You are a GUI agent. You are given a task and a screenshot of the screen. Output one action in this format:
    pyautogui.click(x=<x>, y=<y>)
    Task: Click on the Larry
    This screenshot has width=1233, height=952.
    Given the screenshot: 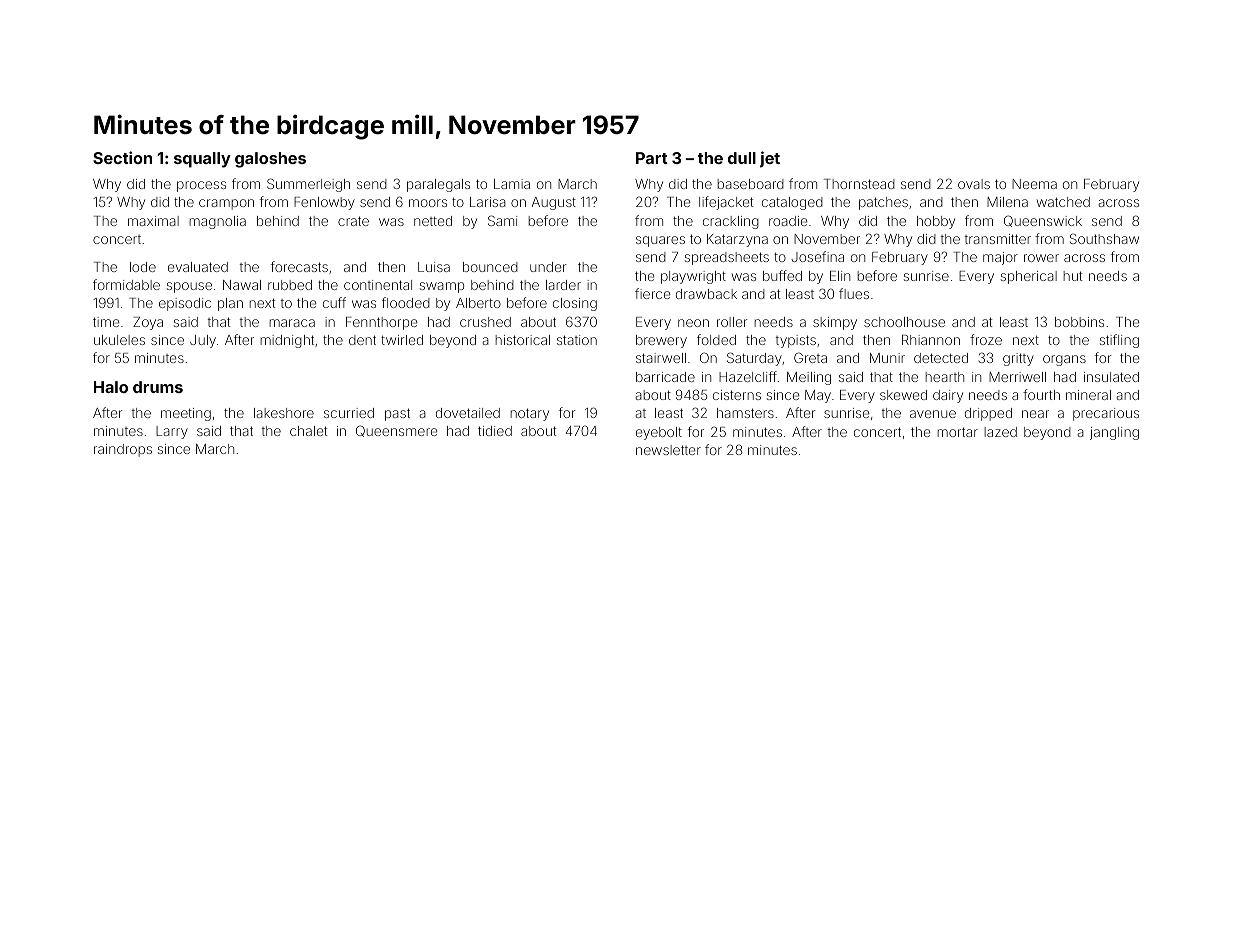 What is the action you would take?
    pyautogui.click(x=172, y=432)
